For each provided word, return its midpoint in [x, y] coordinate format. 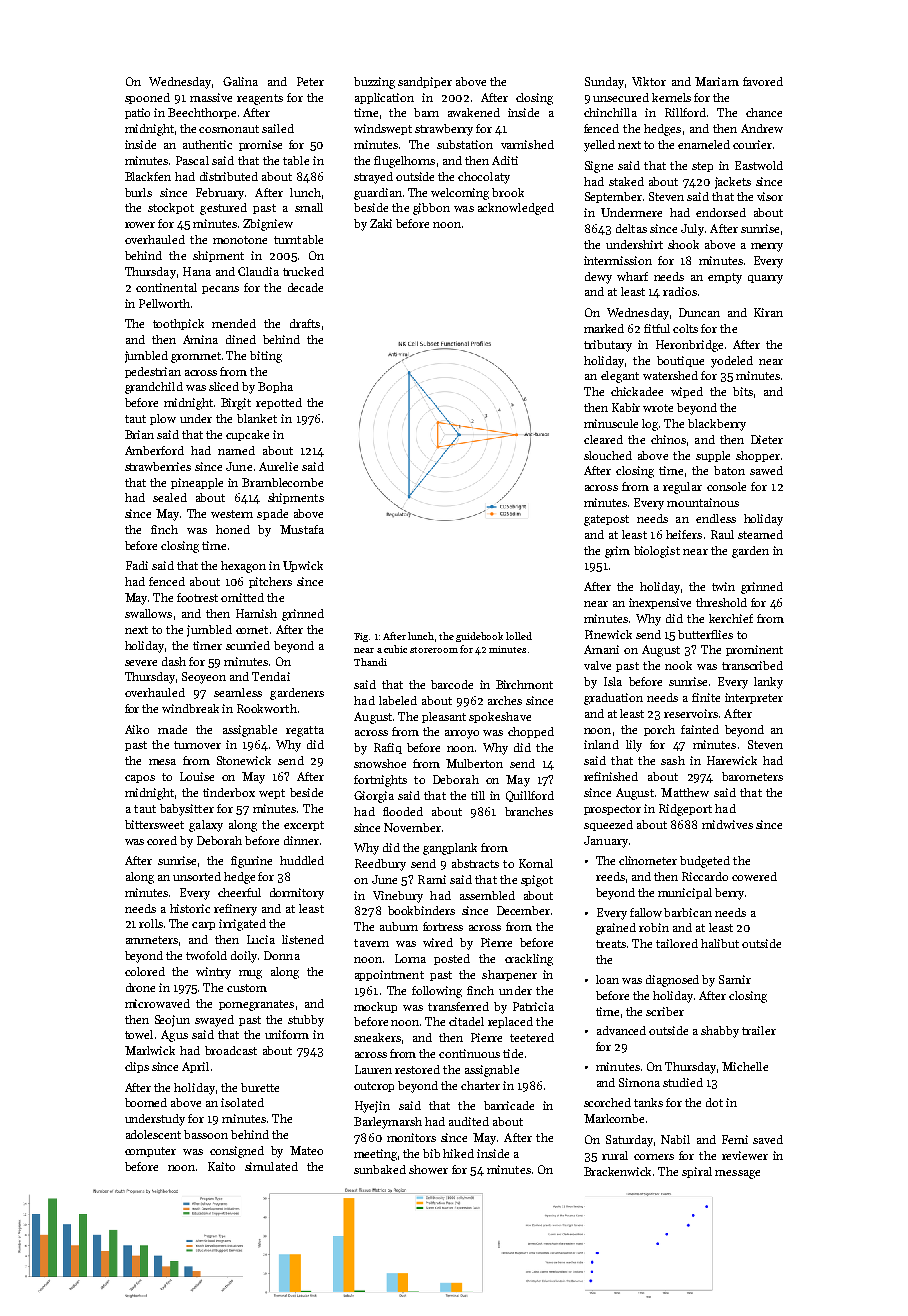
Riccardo [705, 876]
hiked [458, 1153]
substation [465, 144]
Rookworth [267, 708]
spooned [147, 98]
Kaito [221, 1166]
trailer [759, 1030]
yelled [599, 146]
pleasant [444, 717]
